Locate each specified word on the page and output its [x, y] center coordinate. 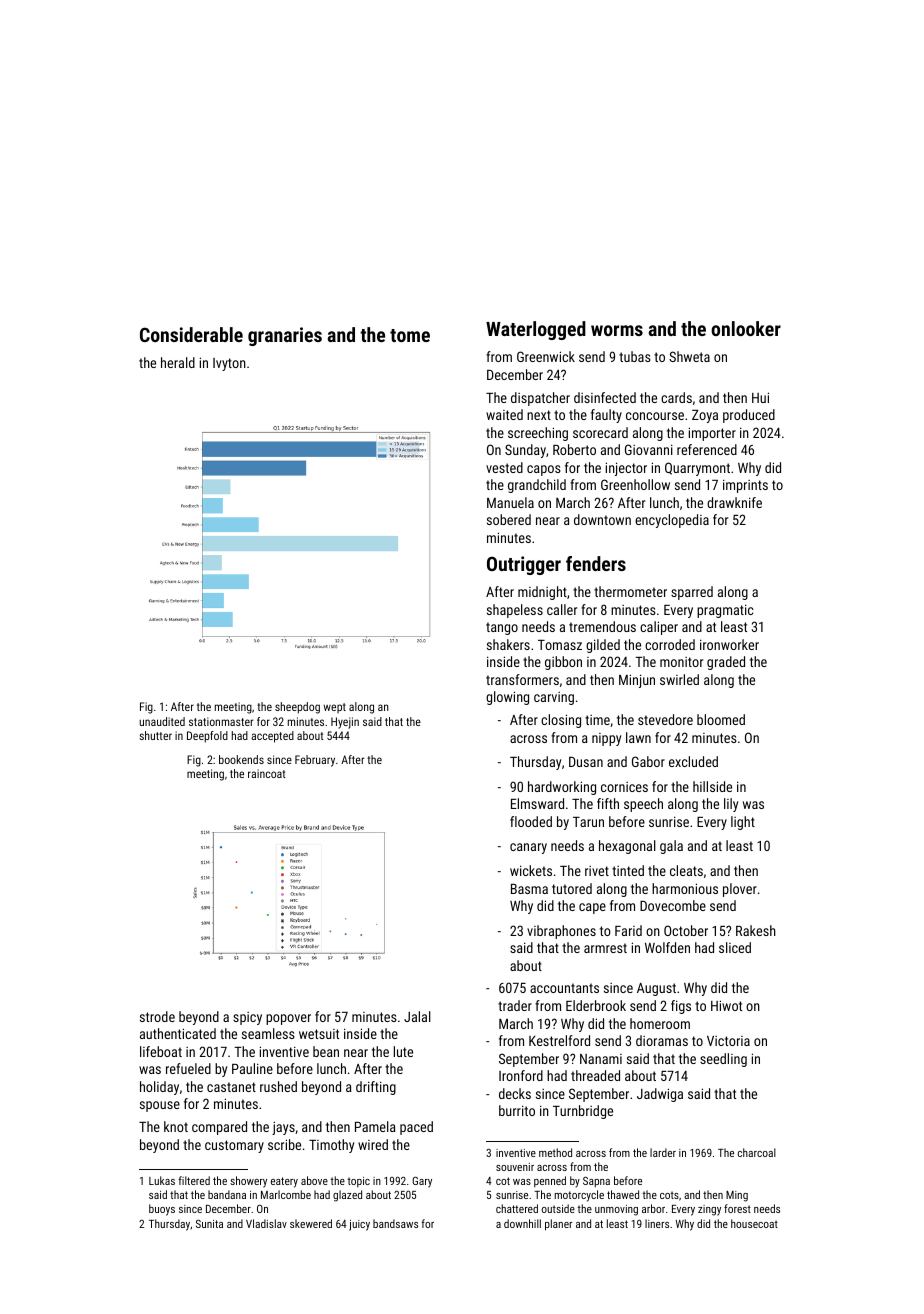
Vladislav [266, 1223]
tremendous [602, 626]
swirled [679, 679]
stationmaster [221, 721]
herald [178, 362]
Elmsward [537, 803]
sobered [509, 519]
